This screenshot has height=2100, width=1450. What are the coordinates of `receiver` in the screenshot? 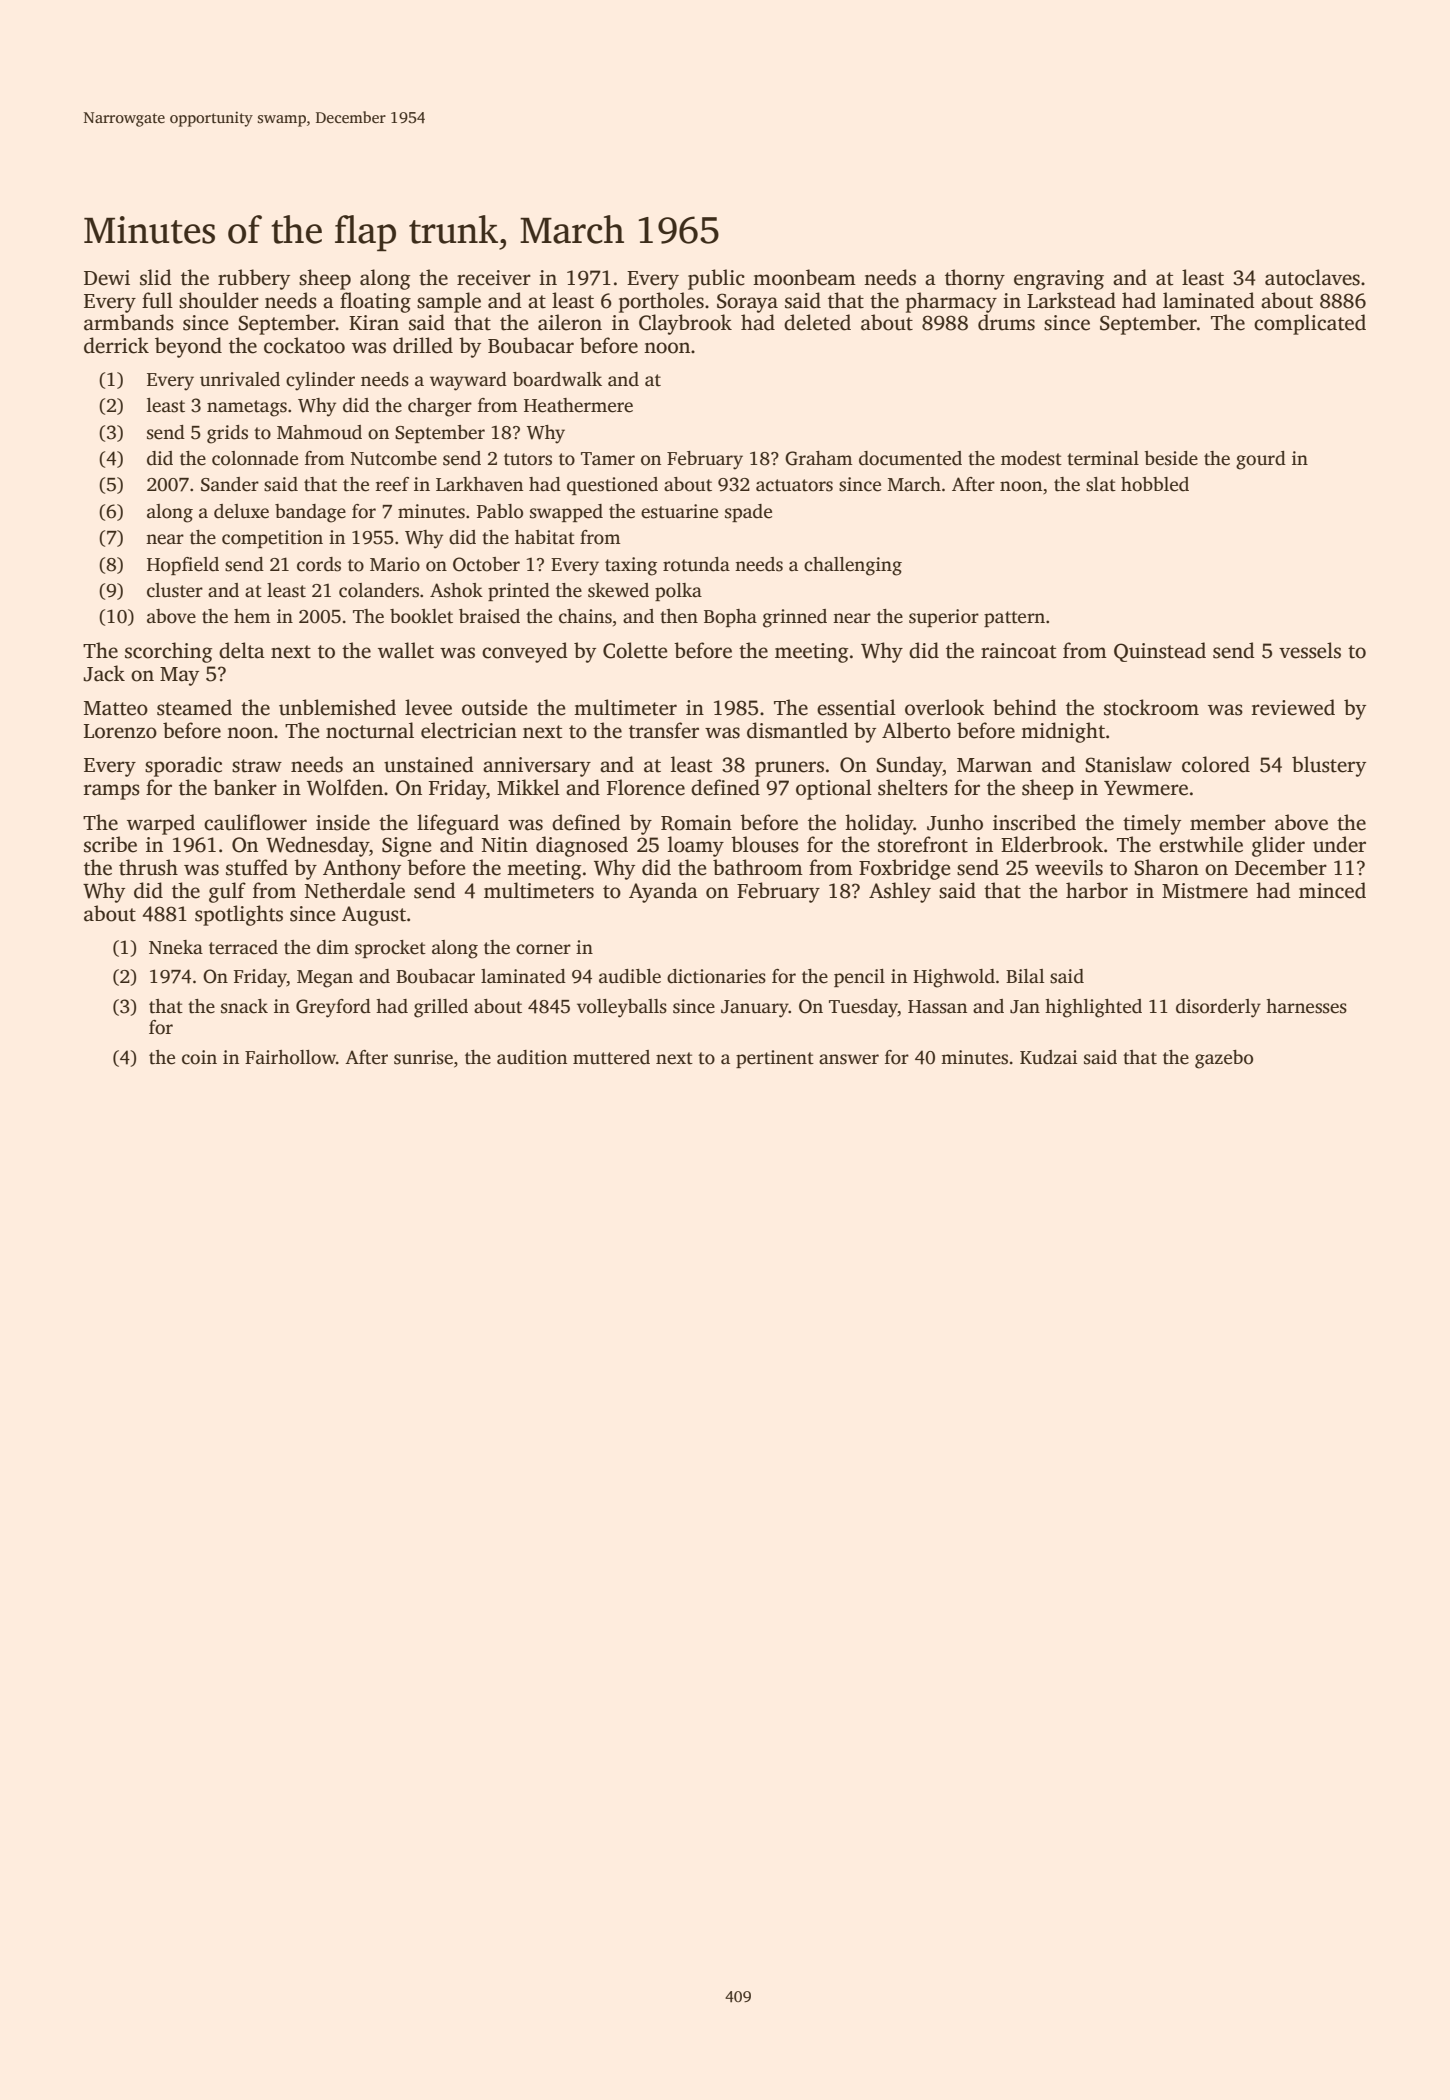 It's located at (494, 278).
